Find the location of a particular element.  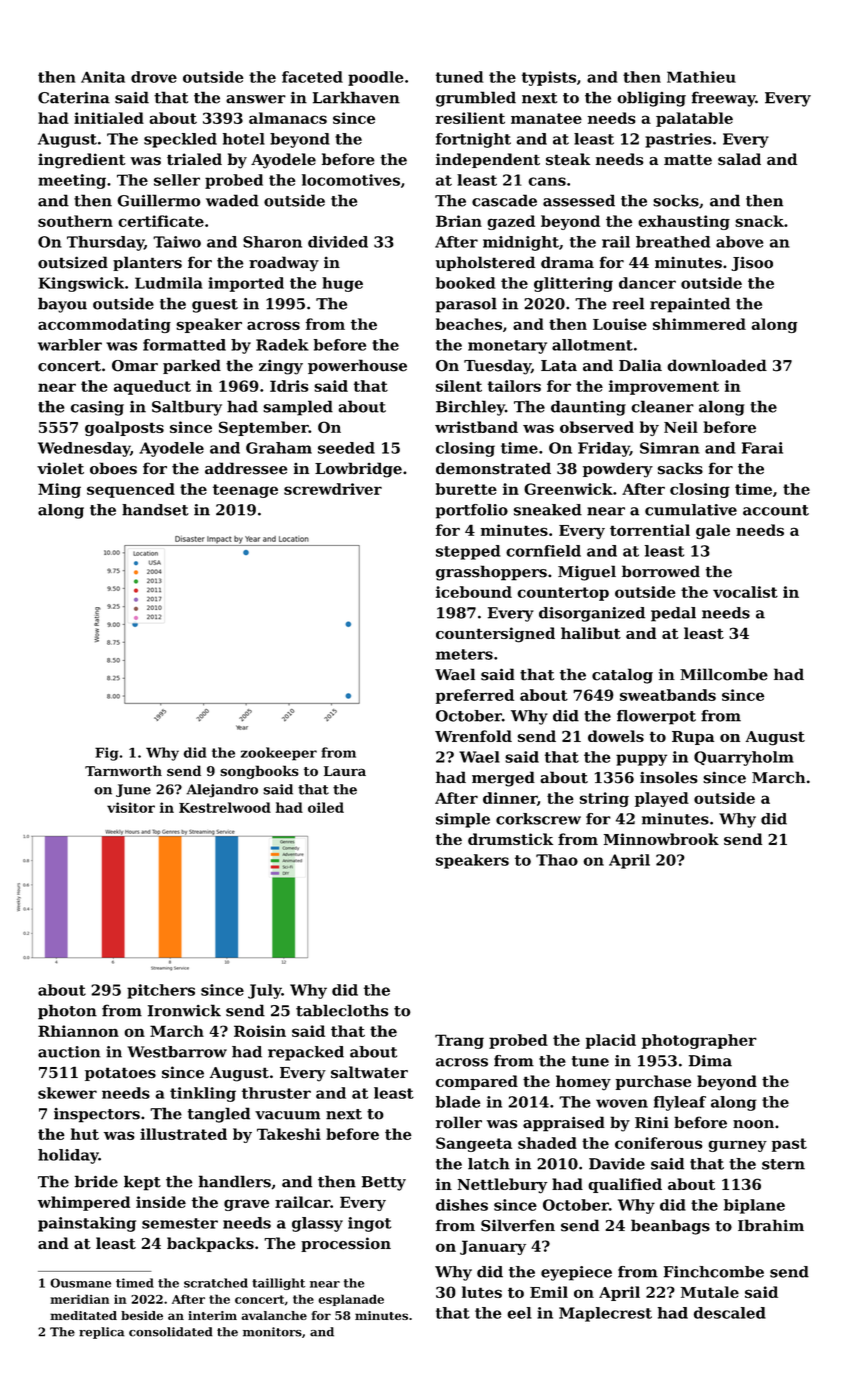

zookeeper is located at coordinates (279, 754).
